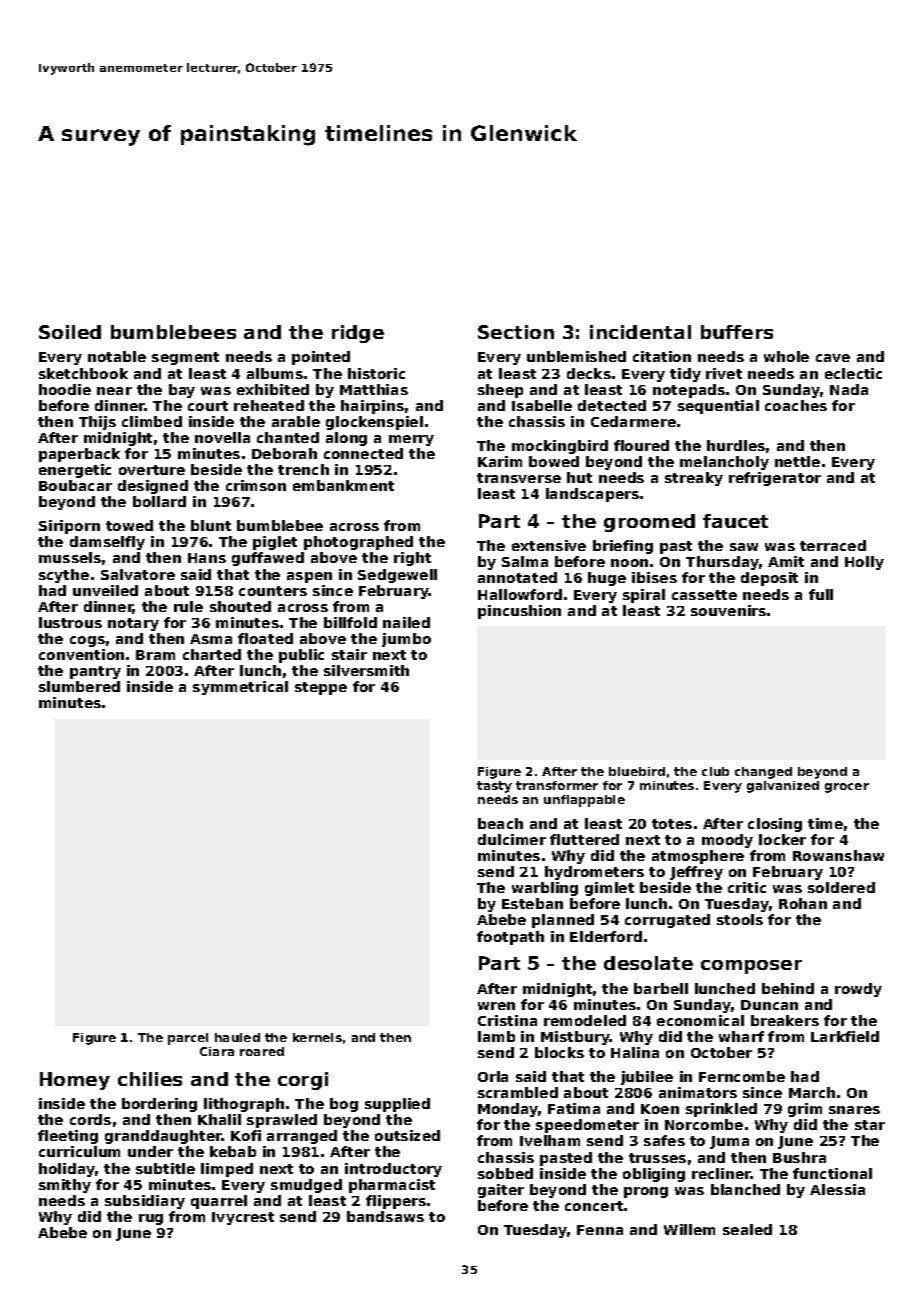 The image size is (924, 1308). What do you see at coordinates (775, 825) in the screenshot?
I see `closing` at bounding box center [775, 825].
